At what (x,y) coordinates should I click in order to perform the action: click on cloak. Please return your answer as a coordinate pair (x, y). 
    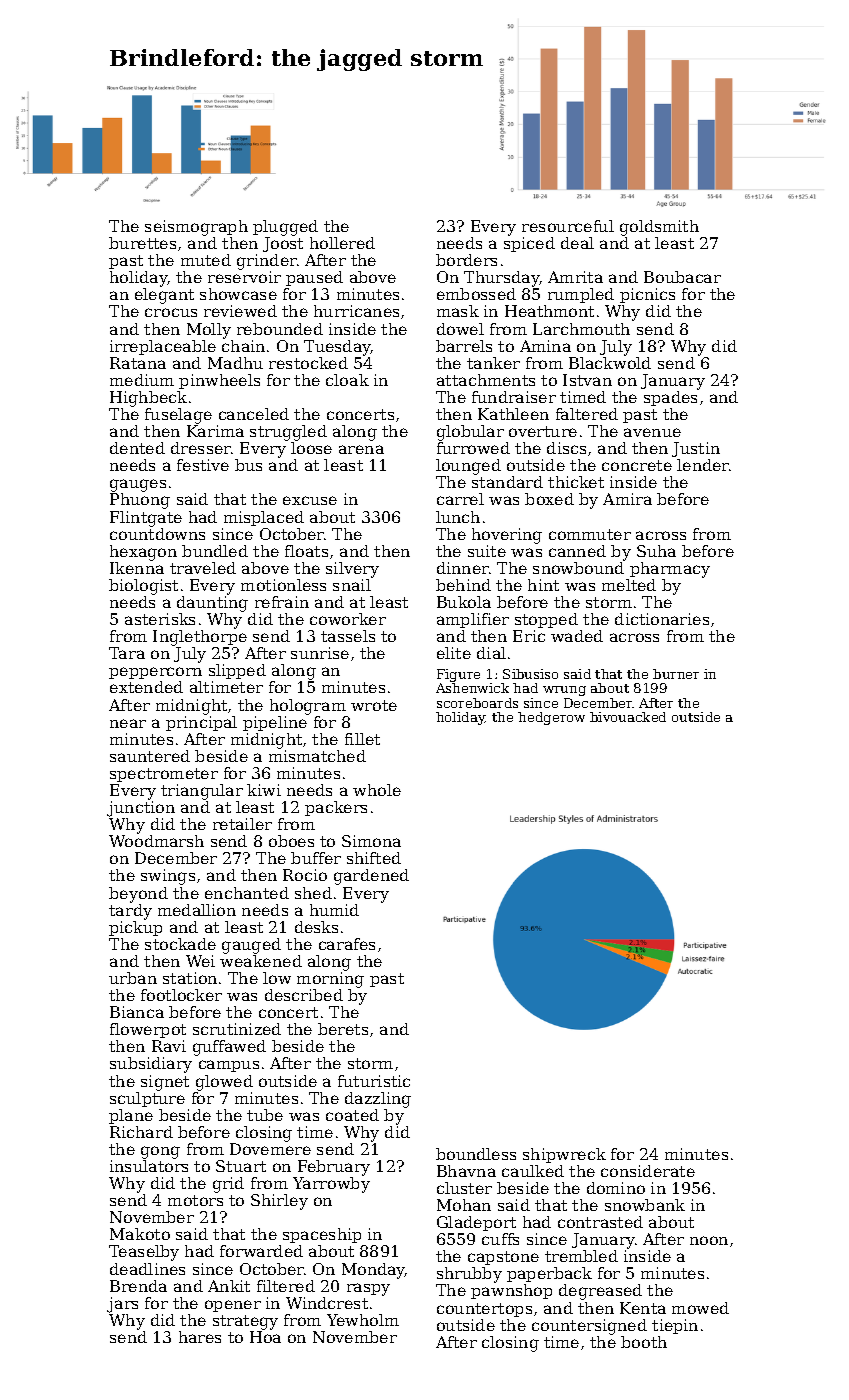
    Looking at the image, I should click on (347, 380).
